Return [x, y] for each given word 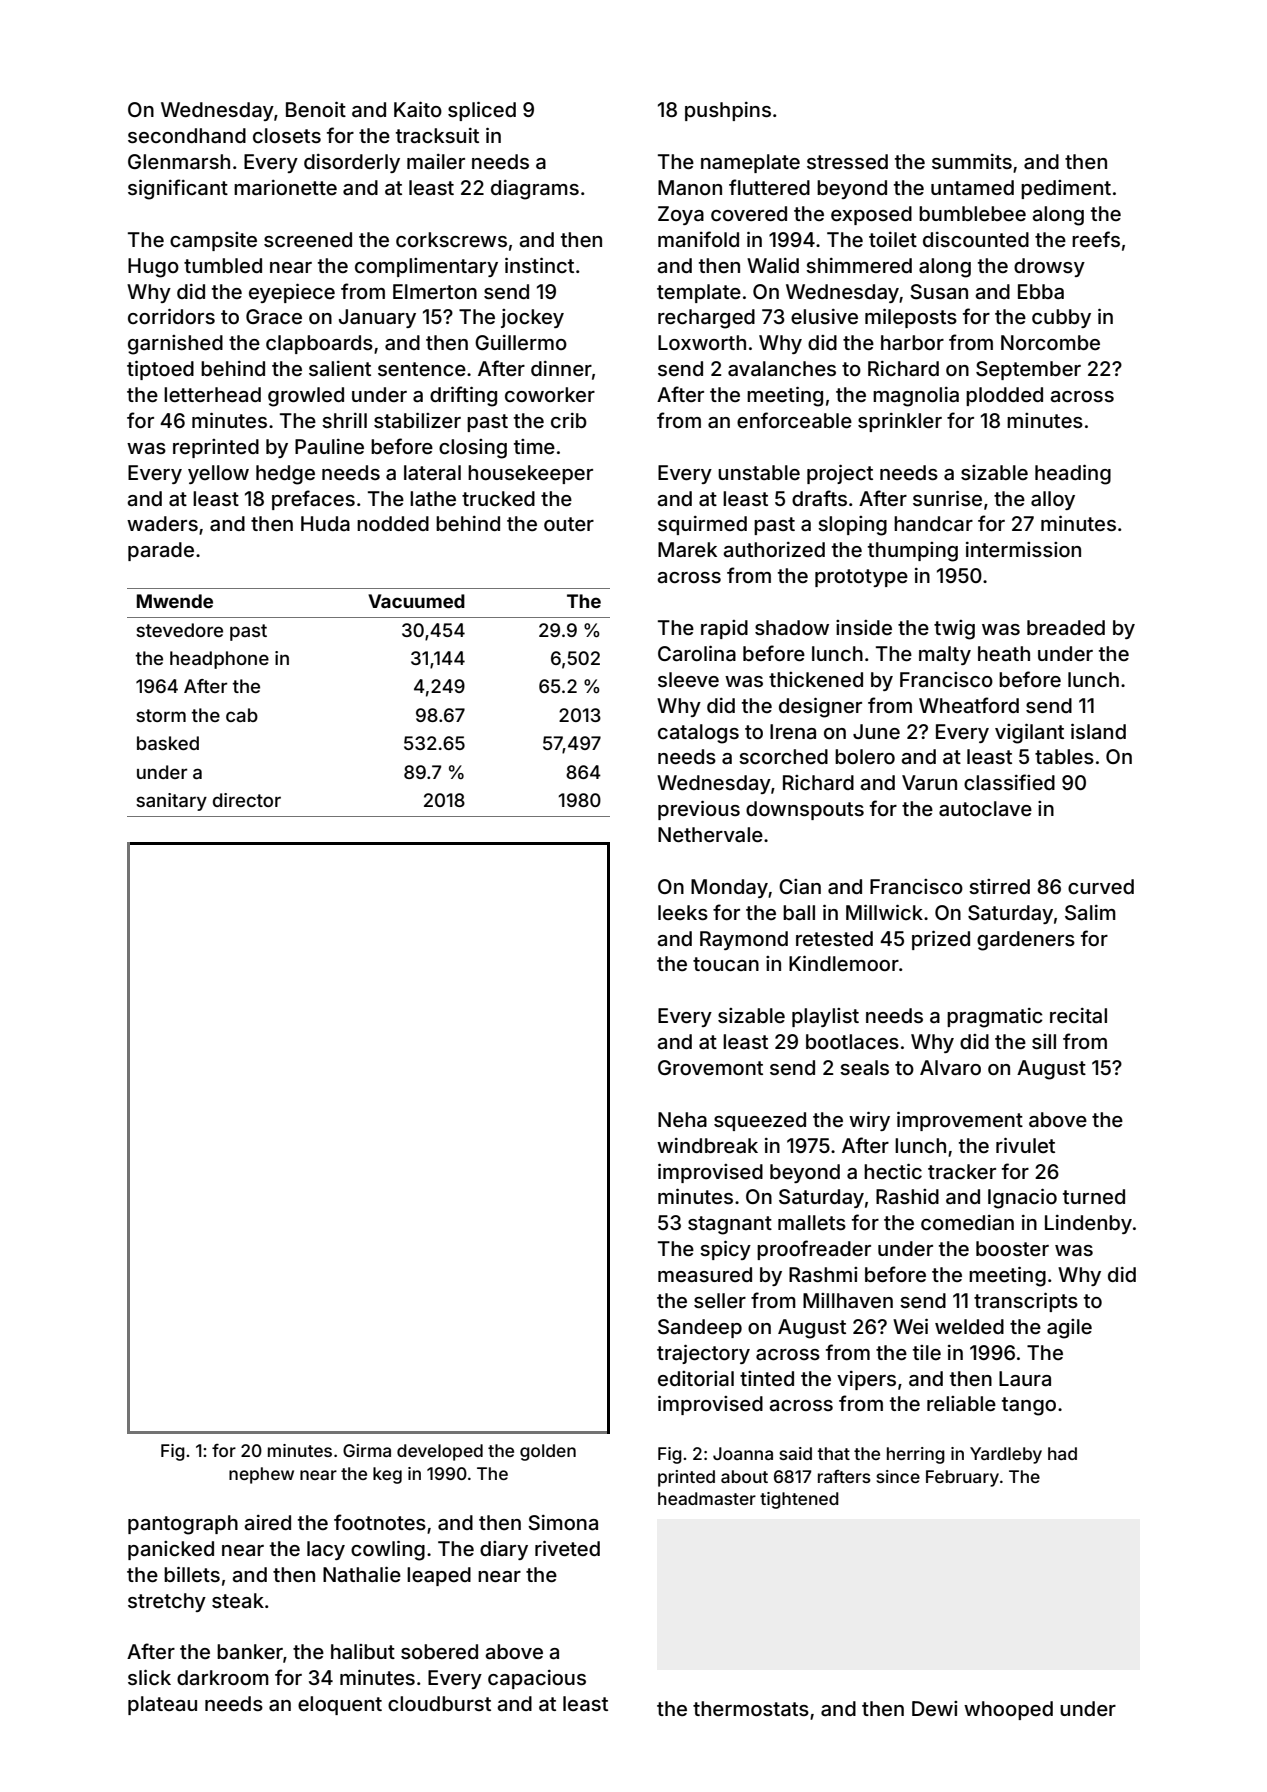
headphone [219, 660]
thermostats [751, 1708]
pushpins [728, 111]
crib [569, 420]
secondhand [187, 135]
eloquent [340, 1705]
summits [972, 161]
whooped [1008, 1710]
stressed [847, 161]
